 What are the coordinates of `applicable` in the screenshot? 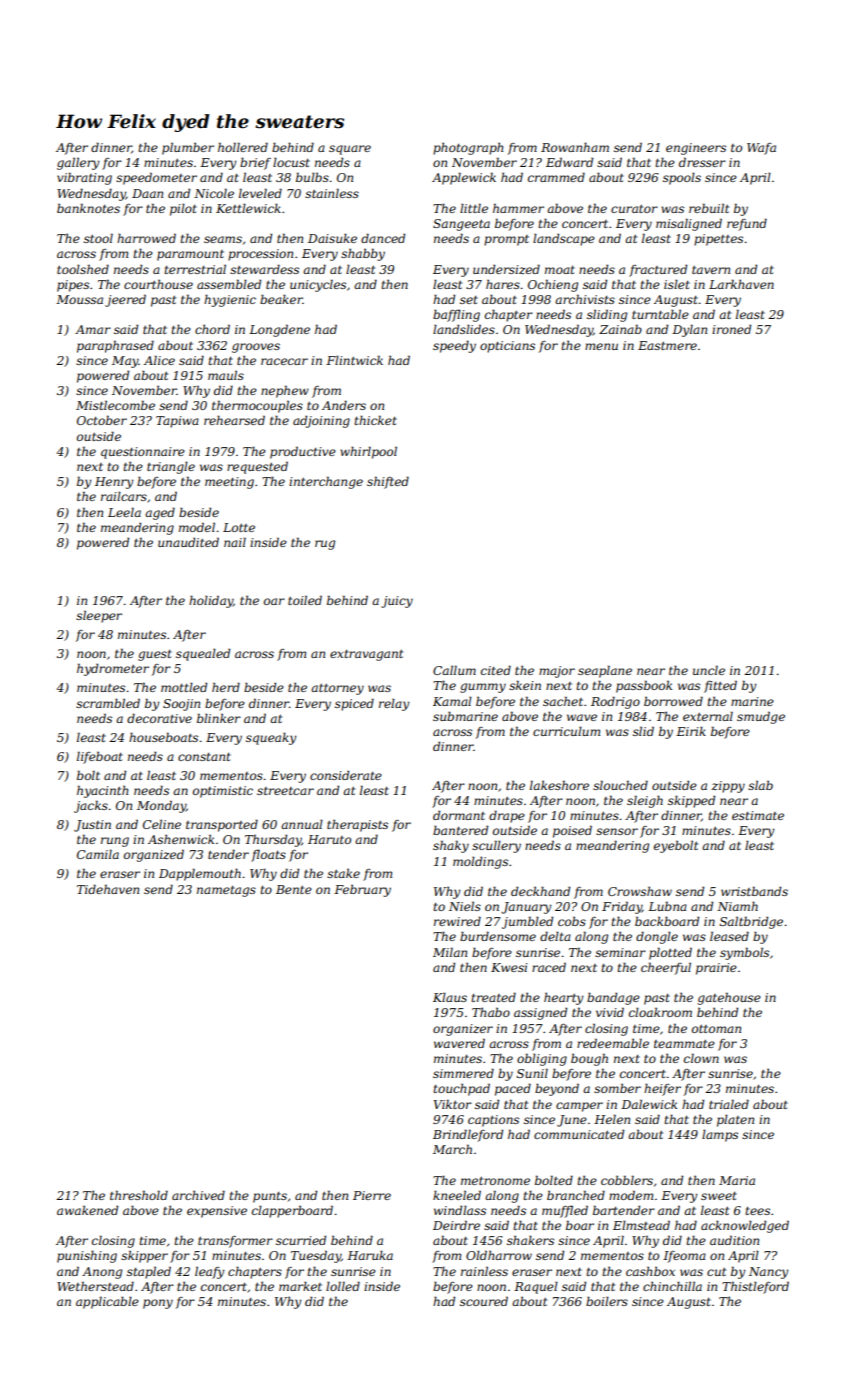 It's located at (107, 1302).
